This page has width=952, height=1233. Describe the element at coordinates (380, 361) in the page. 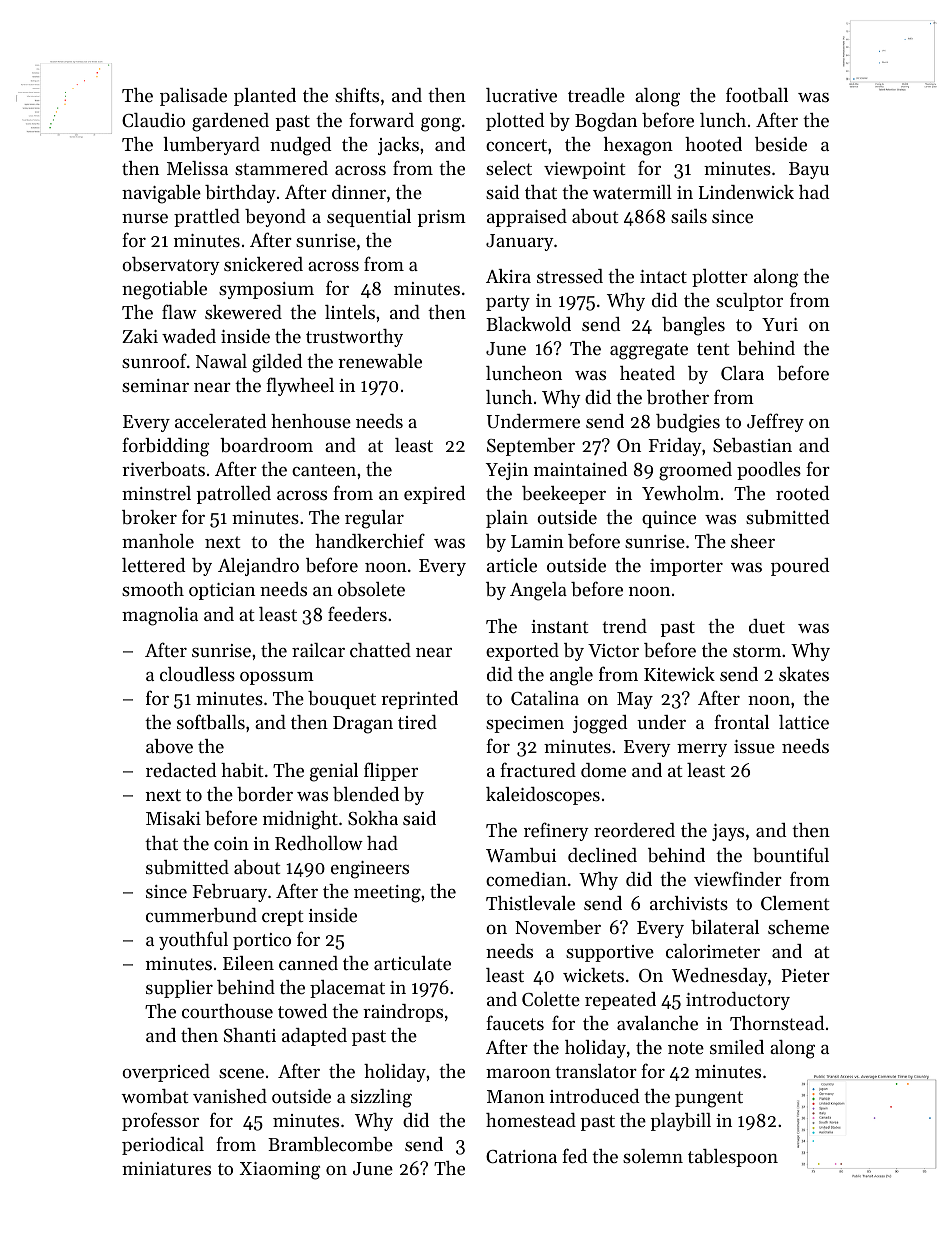

I see `renewable` at that location.
